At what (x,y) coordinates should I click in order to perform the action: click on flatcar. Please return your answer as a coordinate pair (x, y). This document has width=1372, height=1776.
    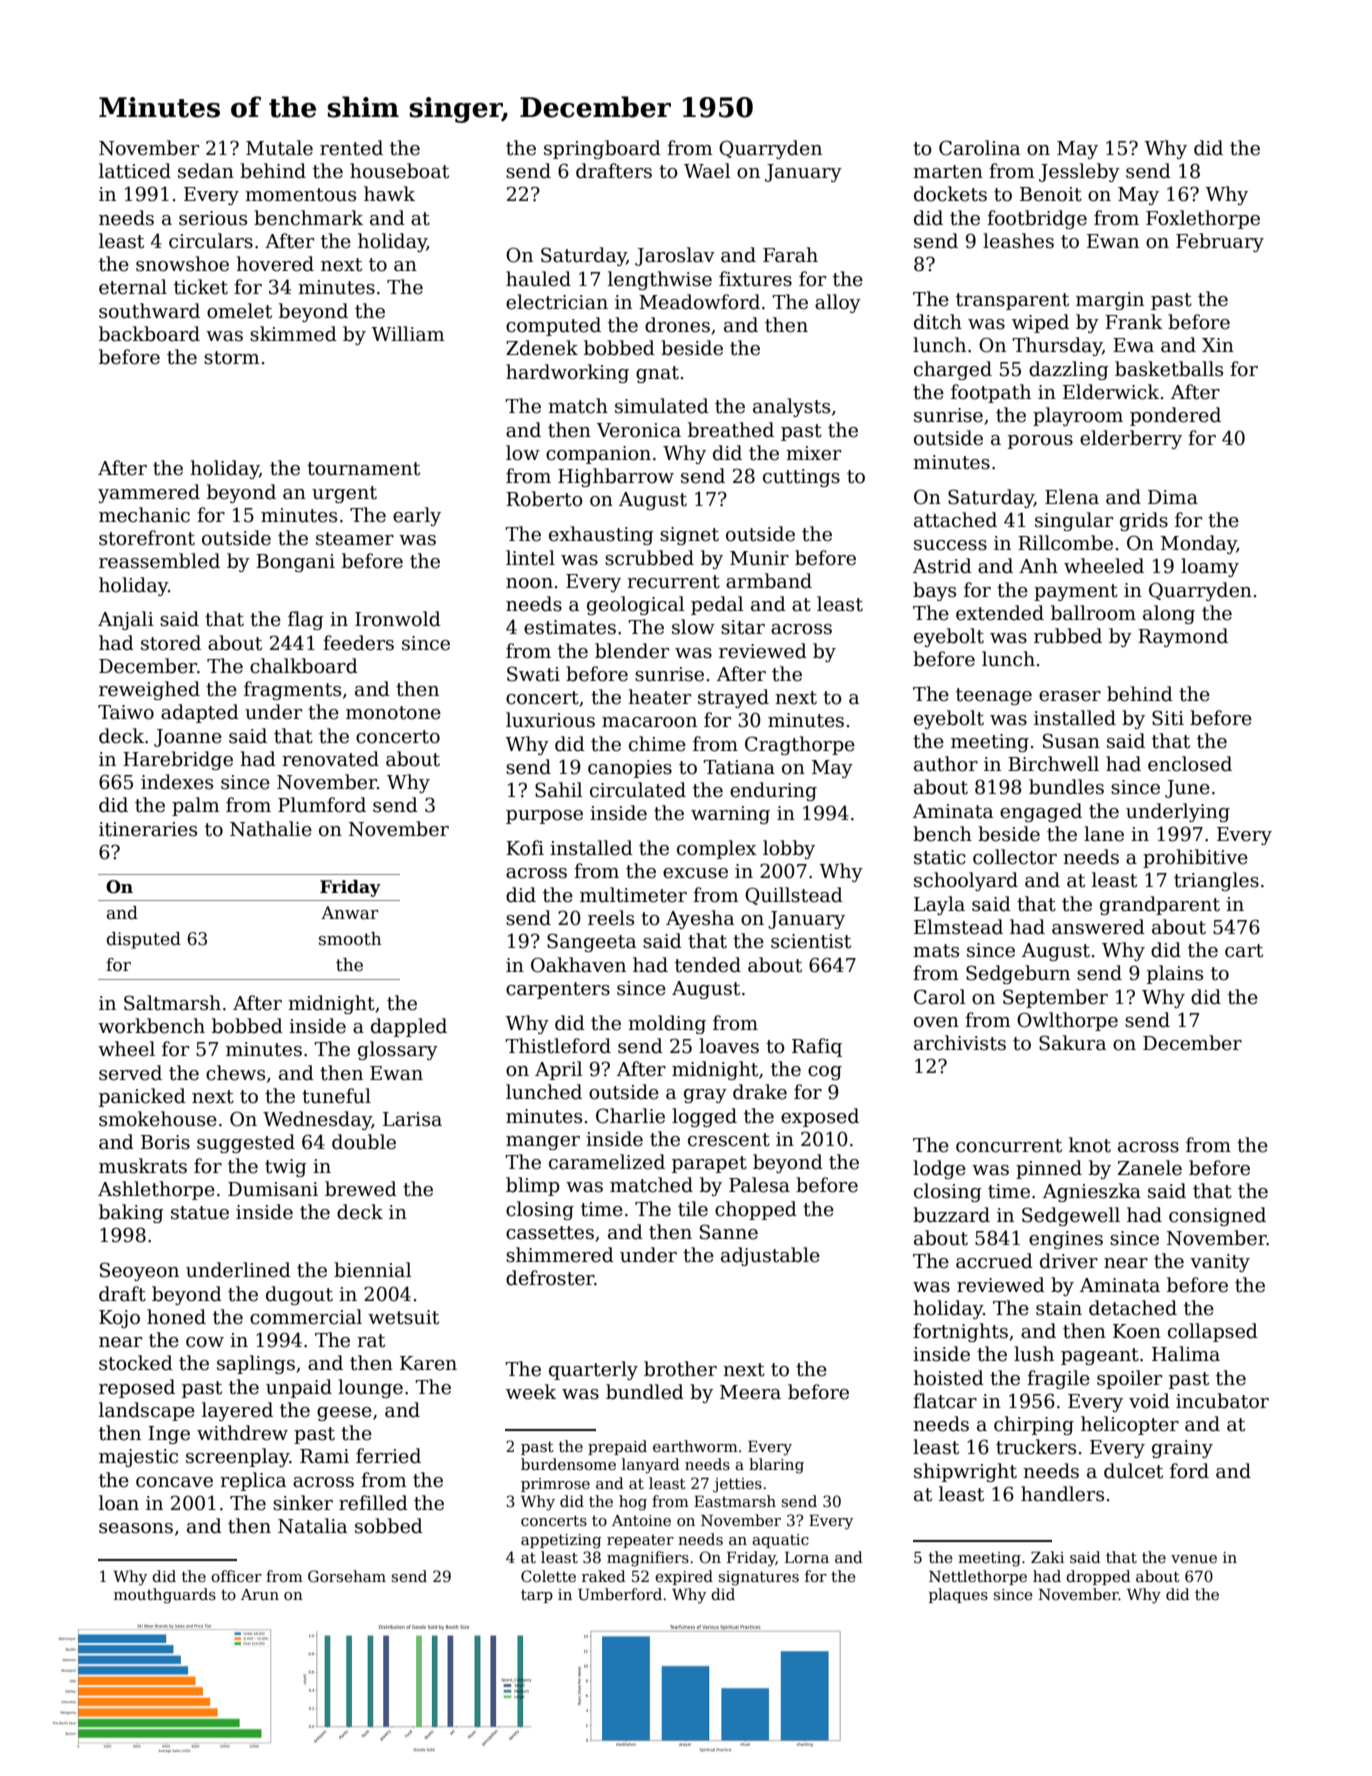
    Looking at the image, I should click on (945, 1401).
